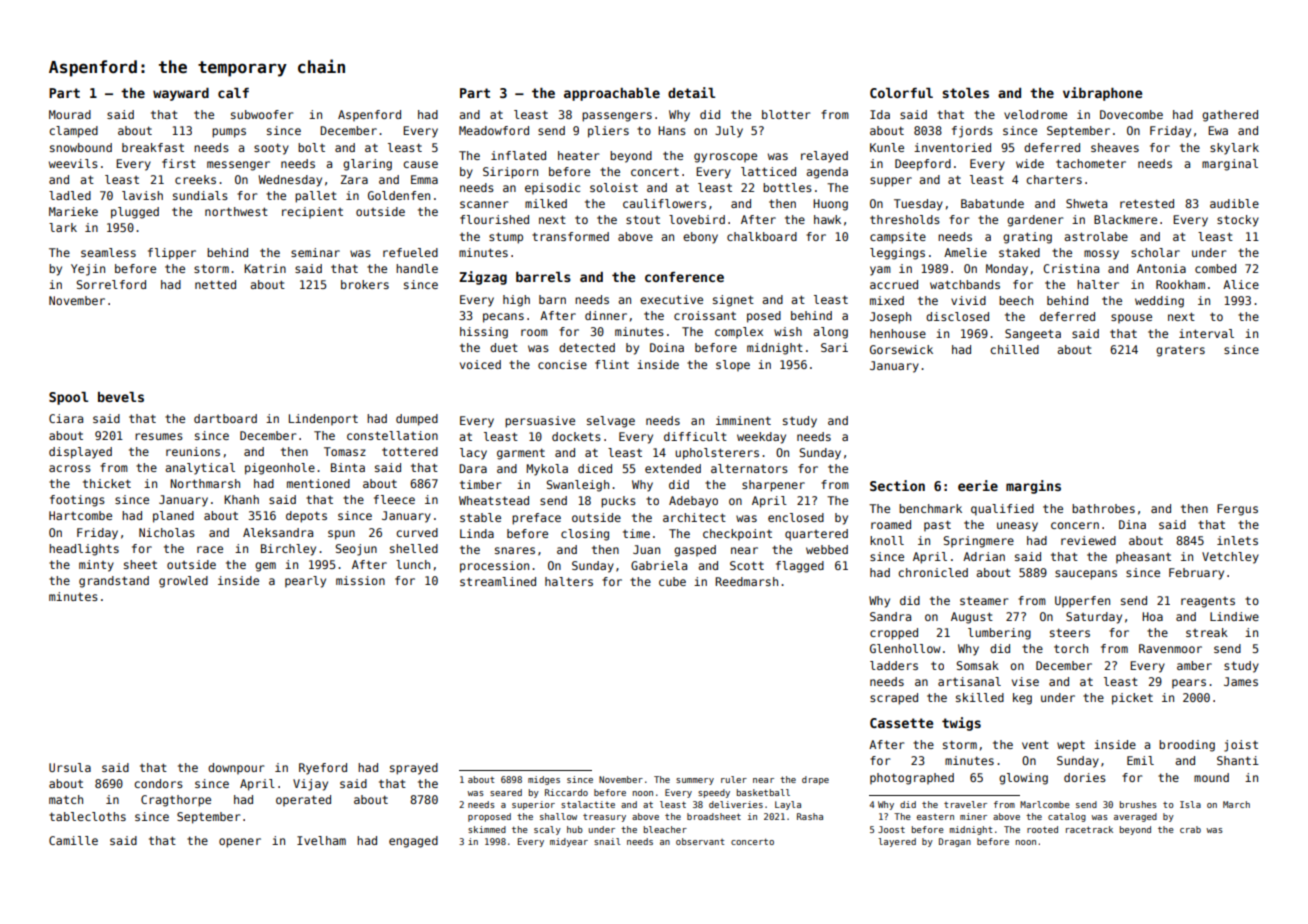 This page has width=1308, height=924. Describe the element at coordinates (158, 783) in the page. I see `condors` at that location.
